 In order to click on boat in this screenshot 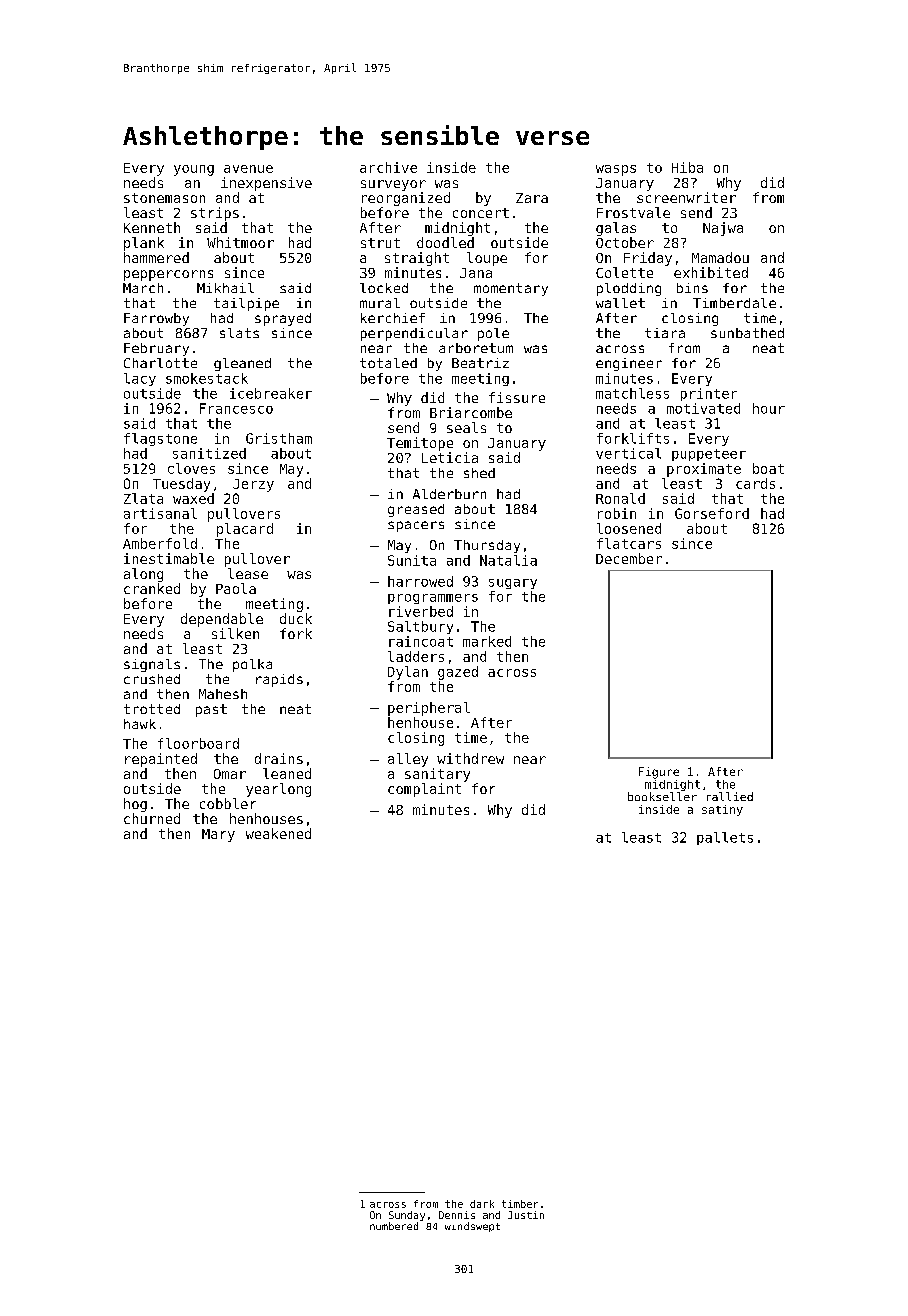, I will do `click(768, 468)`.
